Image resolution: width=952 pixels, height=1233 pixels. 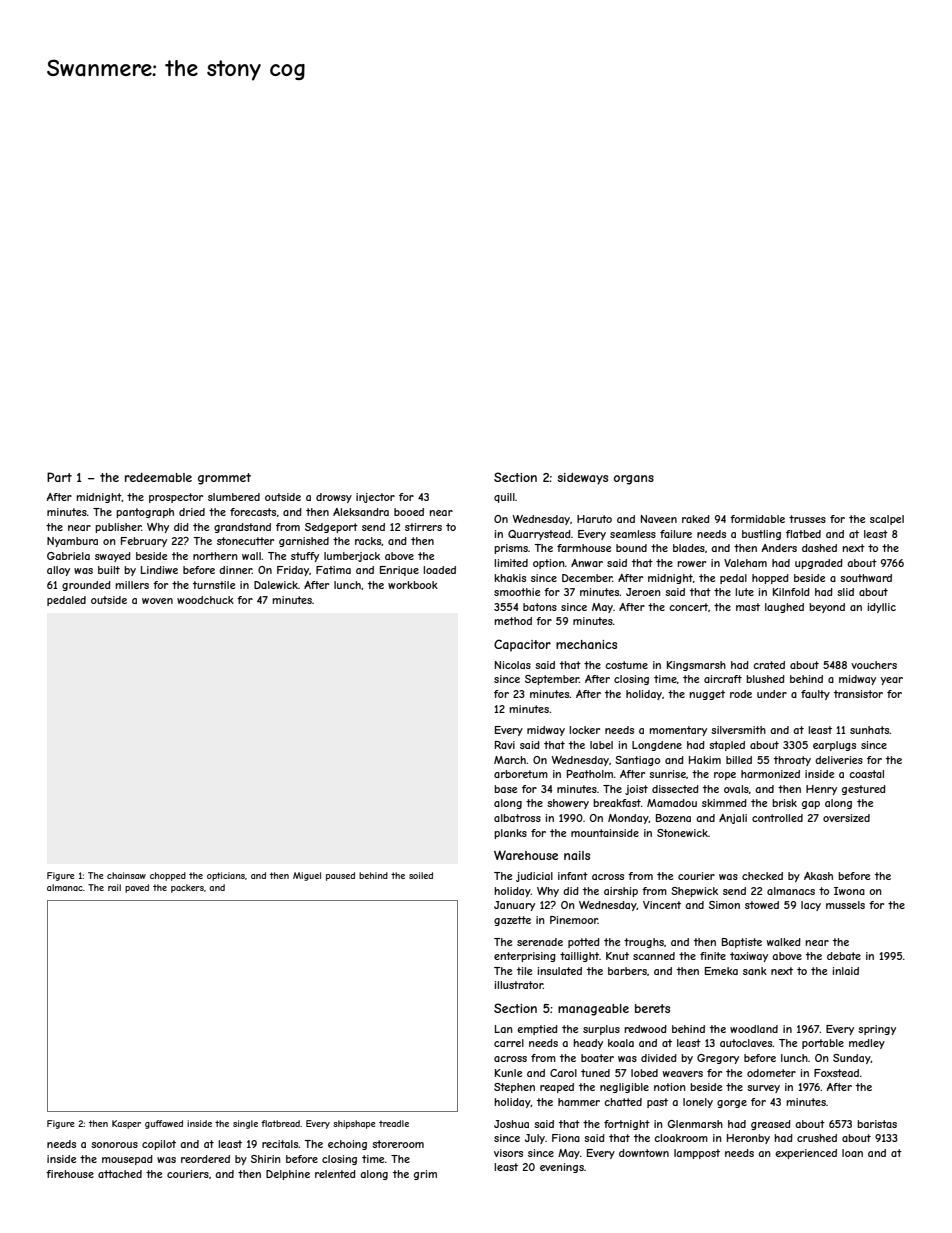 What do you see at coordinates (280, 1123) in the image?
I see `flatbread` at bounding box center [280, 1123].
